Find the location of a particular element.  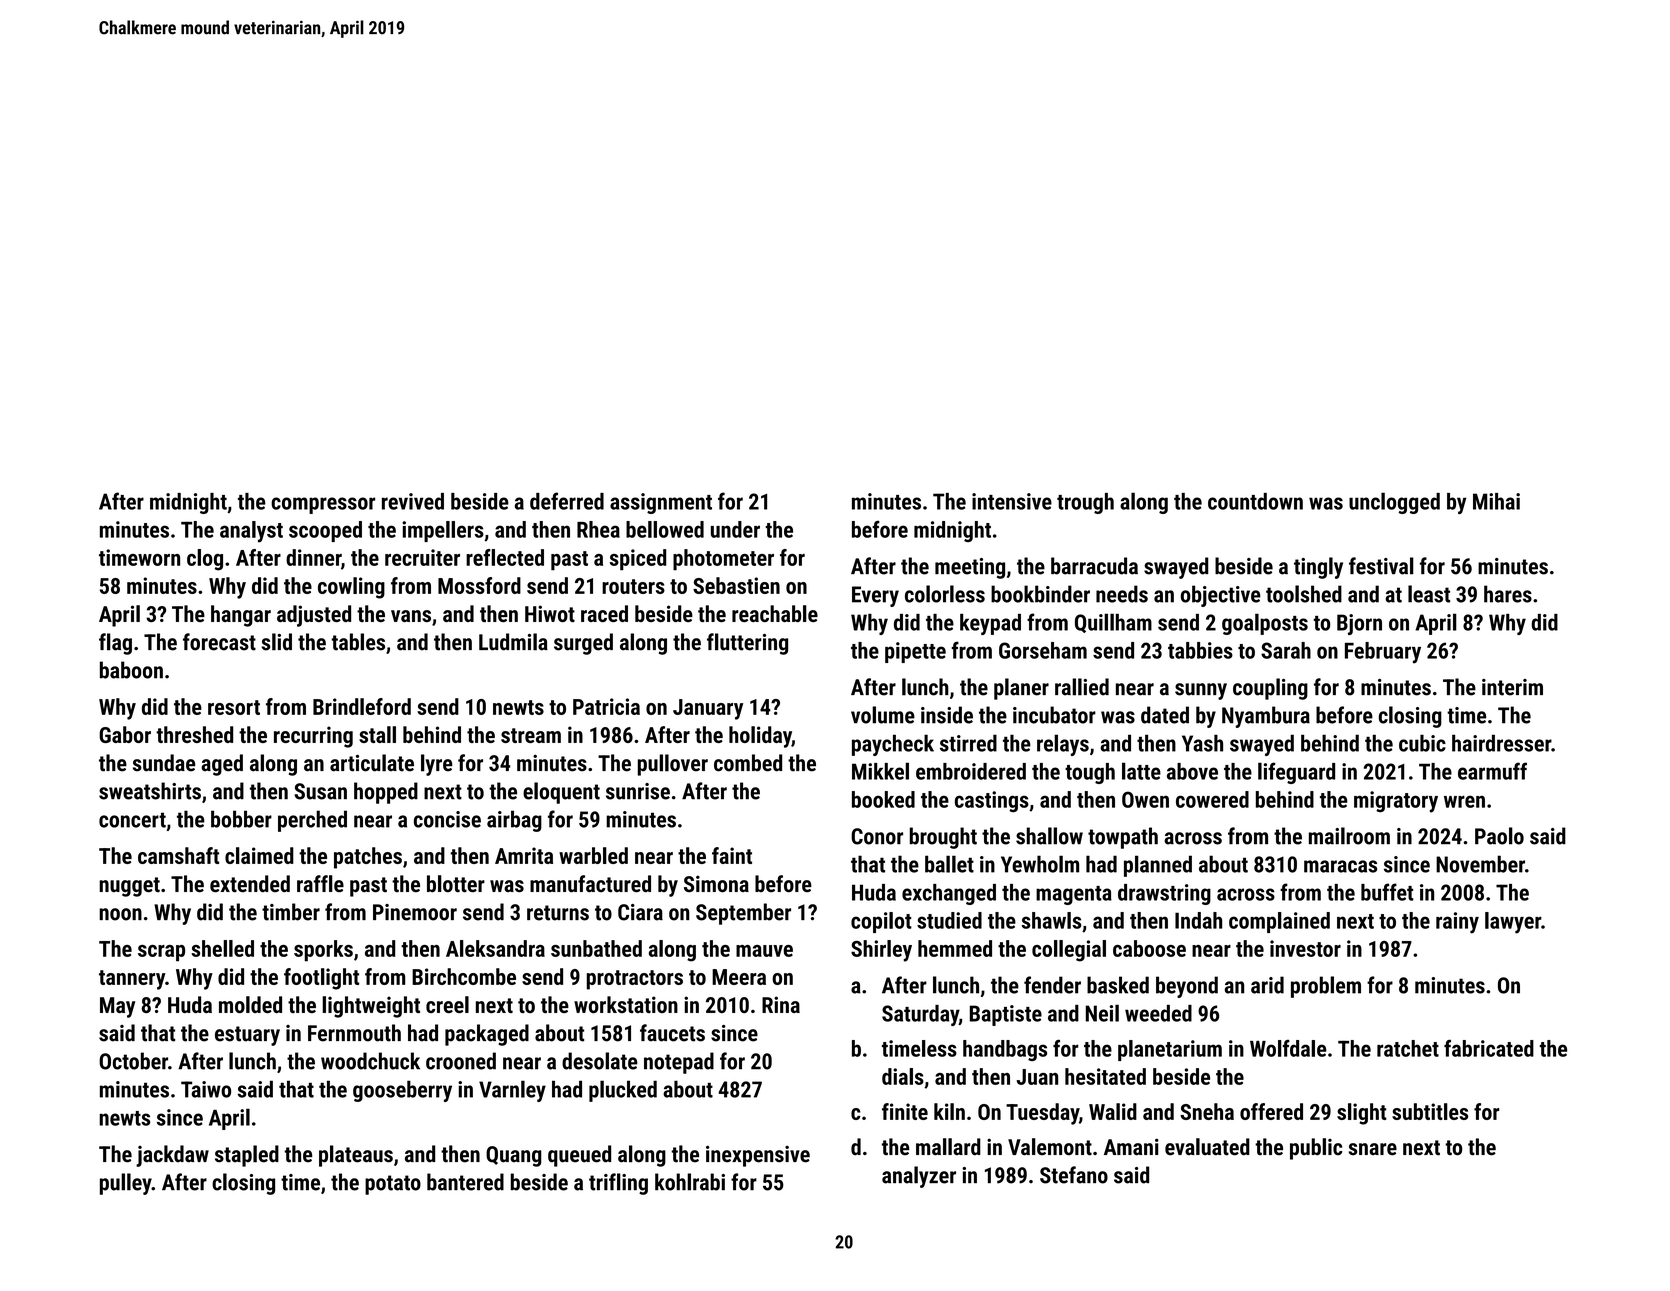

problem is located at coordinates (1326, 987).
